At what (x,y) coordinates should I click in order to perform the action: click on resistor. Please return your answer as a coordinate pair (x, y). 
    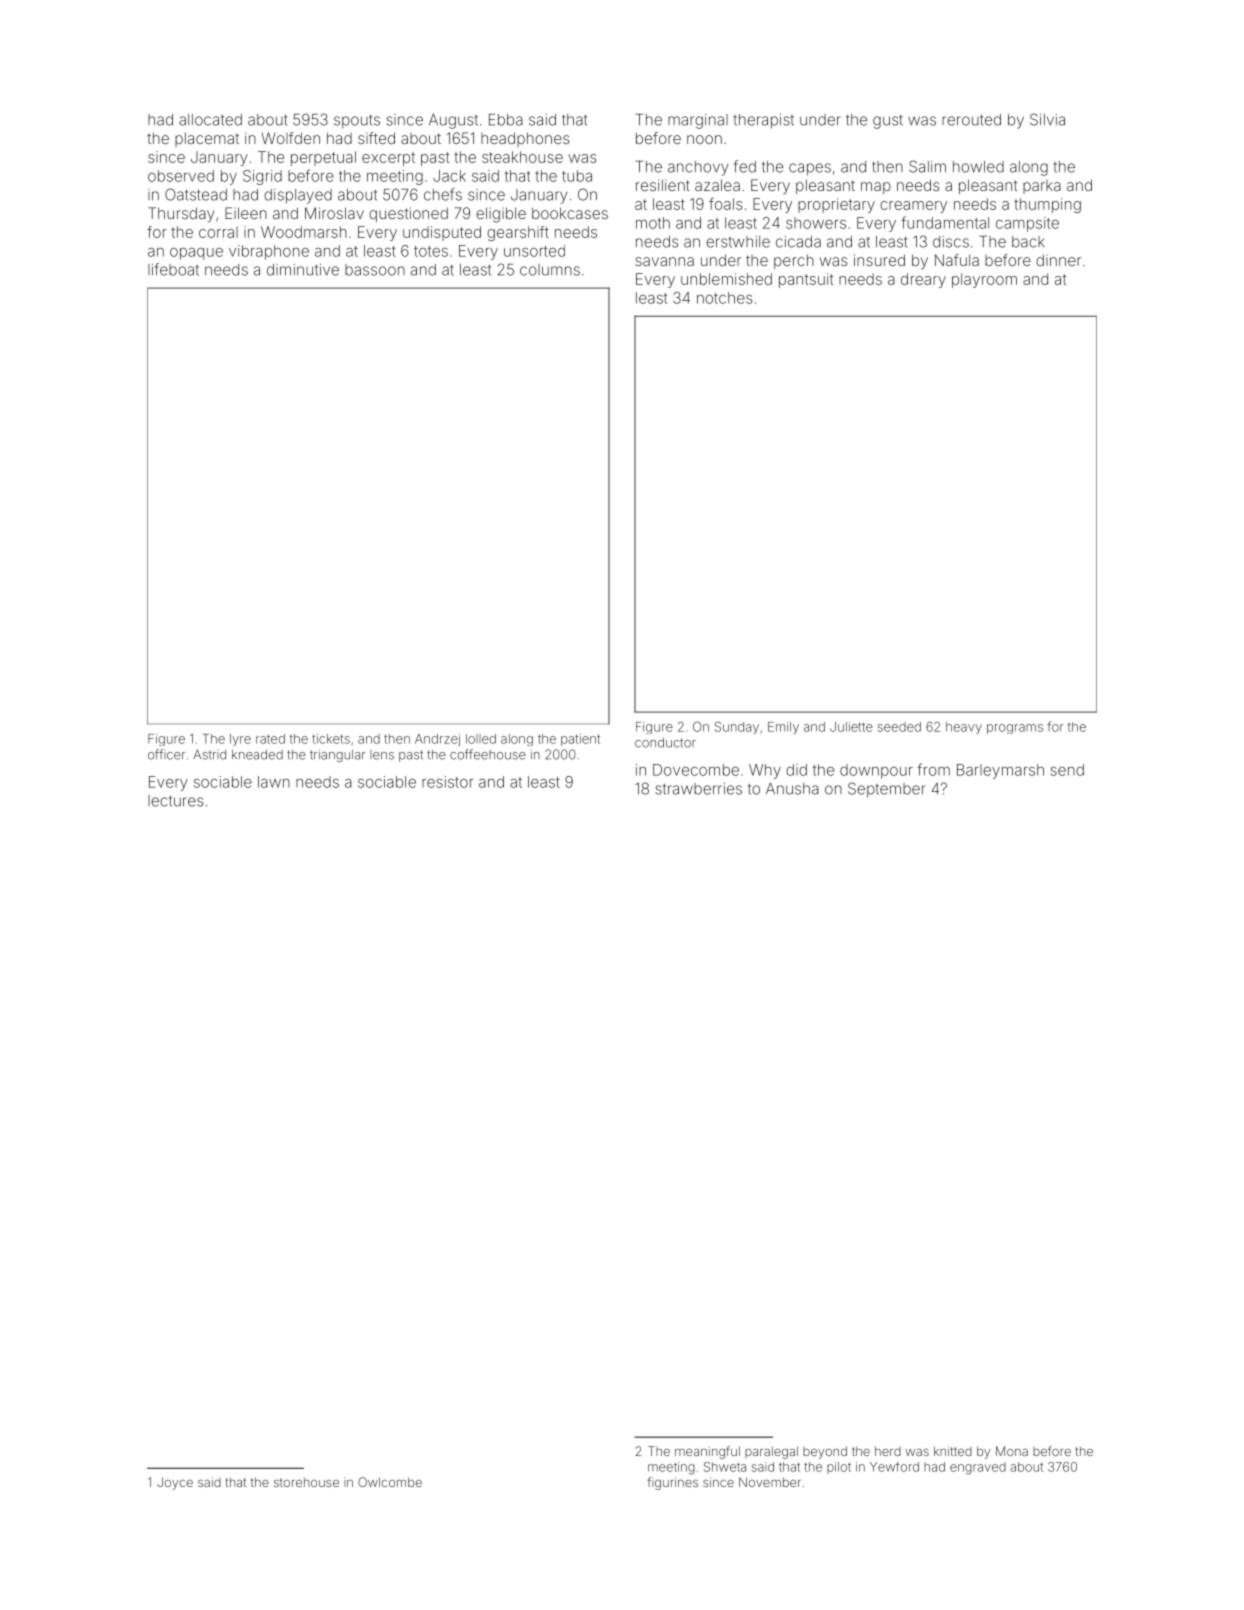
    Looking at the image, I should click on (447, 782).
